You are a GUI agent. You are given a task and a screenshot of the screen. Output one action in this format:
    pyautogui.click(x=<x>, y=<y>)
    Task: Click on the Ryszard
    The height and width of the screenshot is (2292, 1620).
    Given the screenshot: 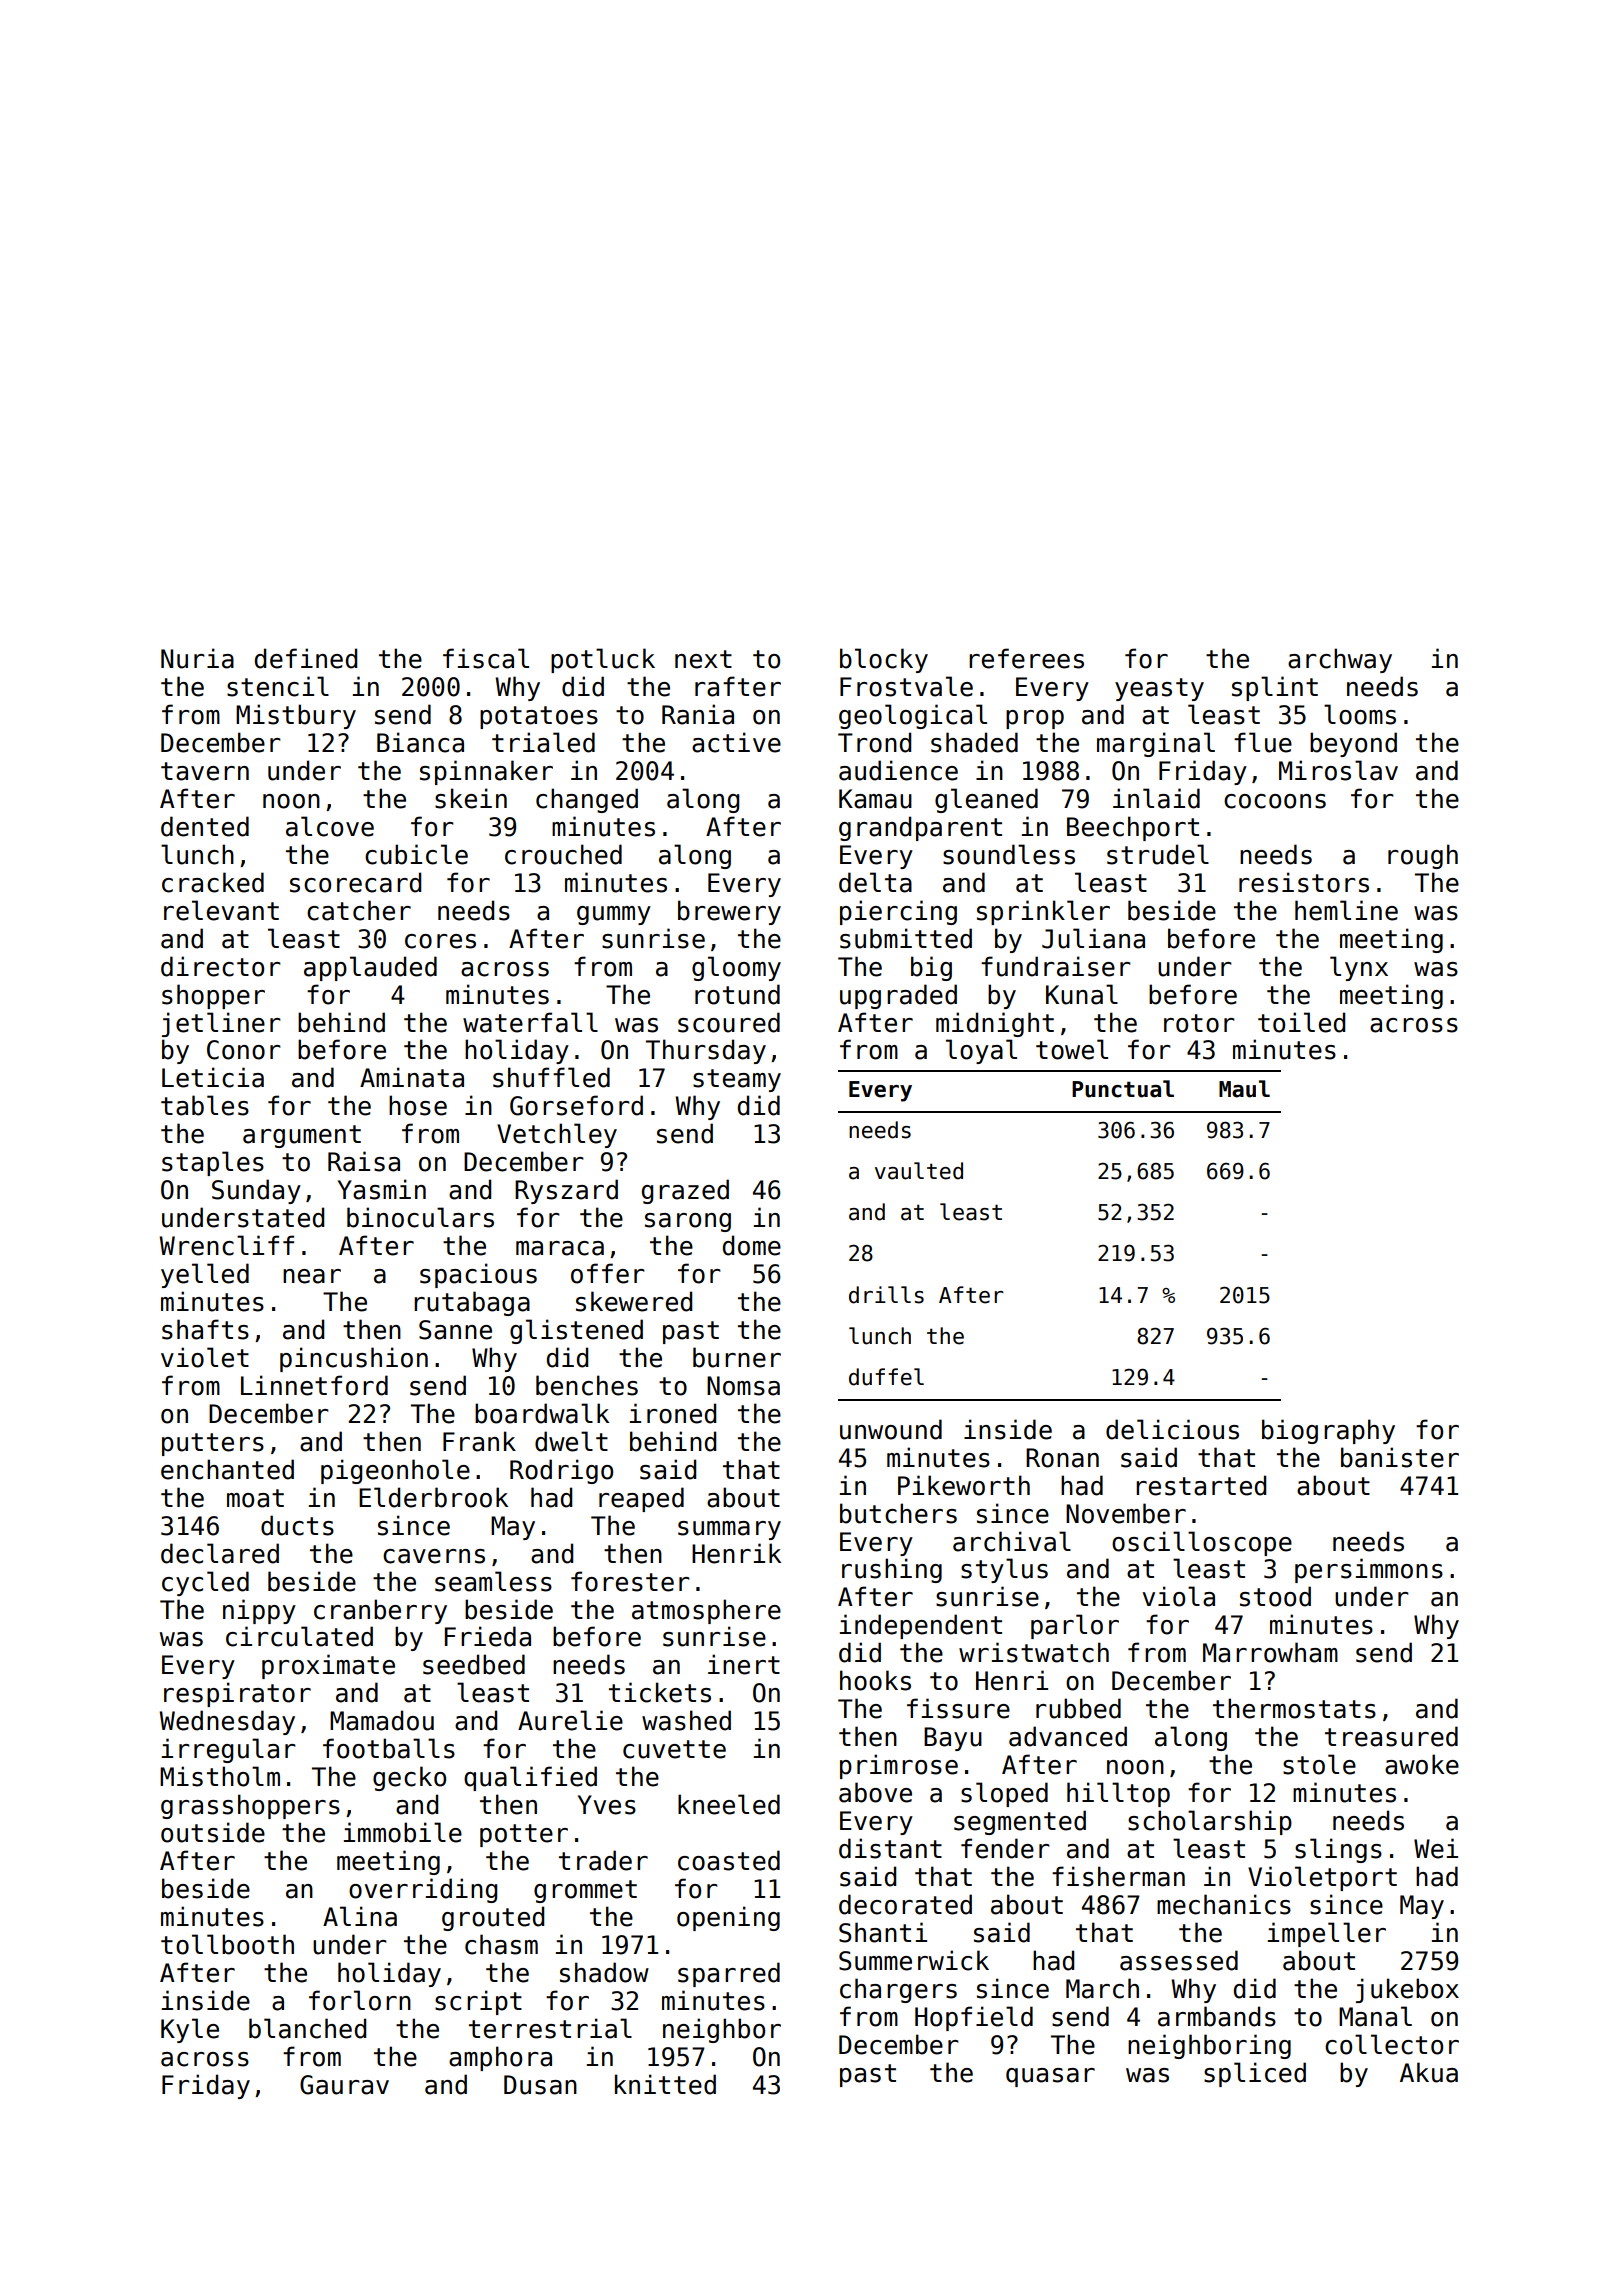 What is the action you would take?
    pyautogui.click(x=566, y=1191)
